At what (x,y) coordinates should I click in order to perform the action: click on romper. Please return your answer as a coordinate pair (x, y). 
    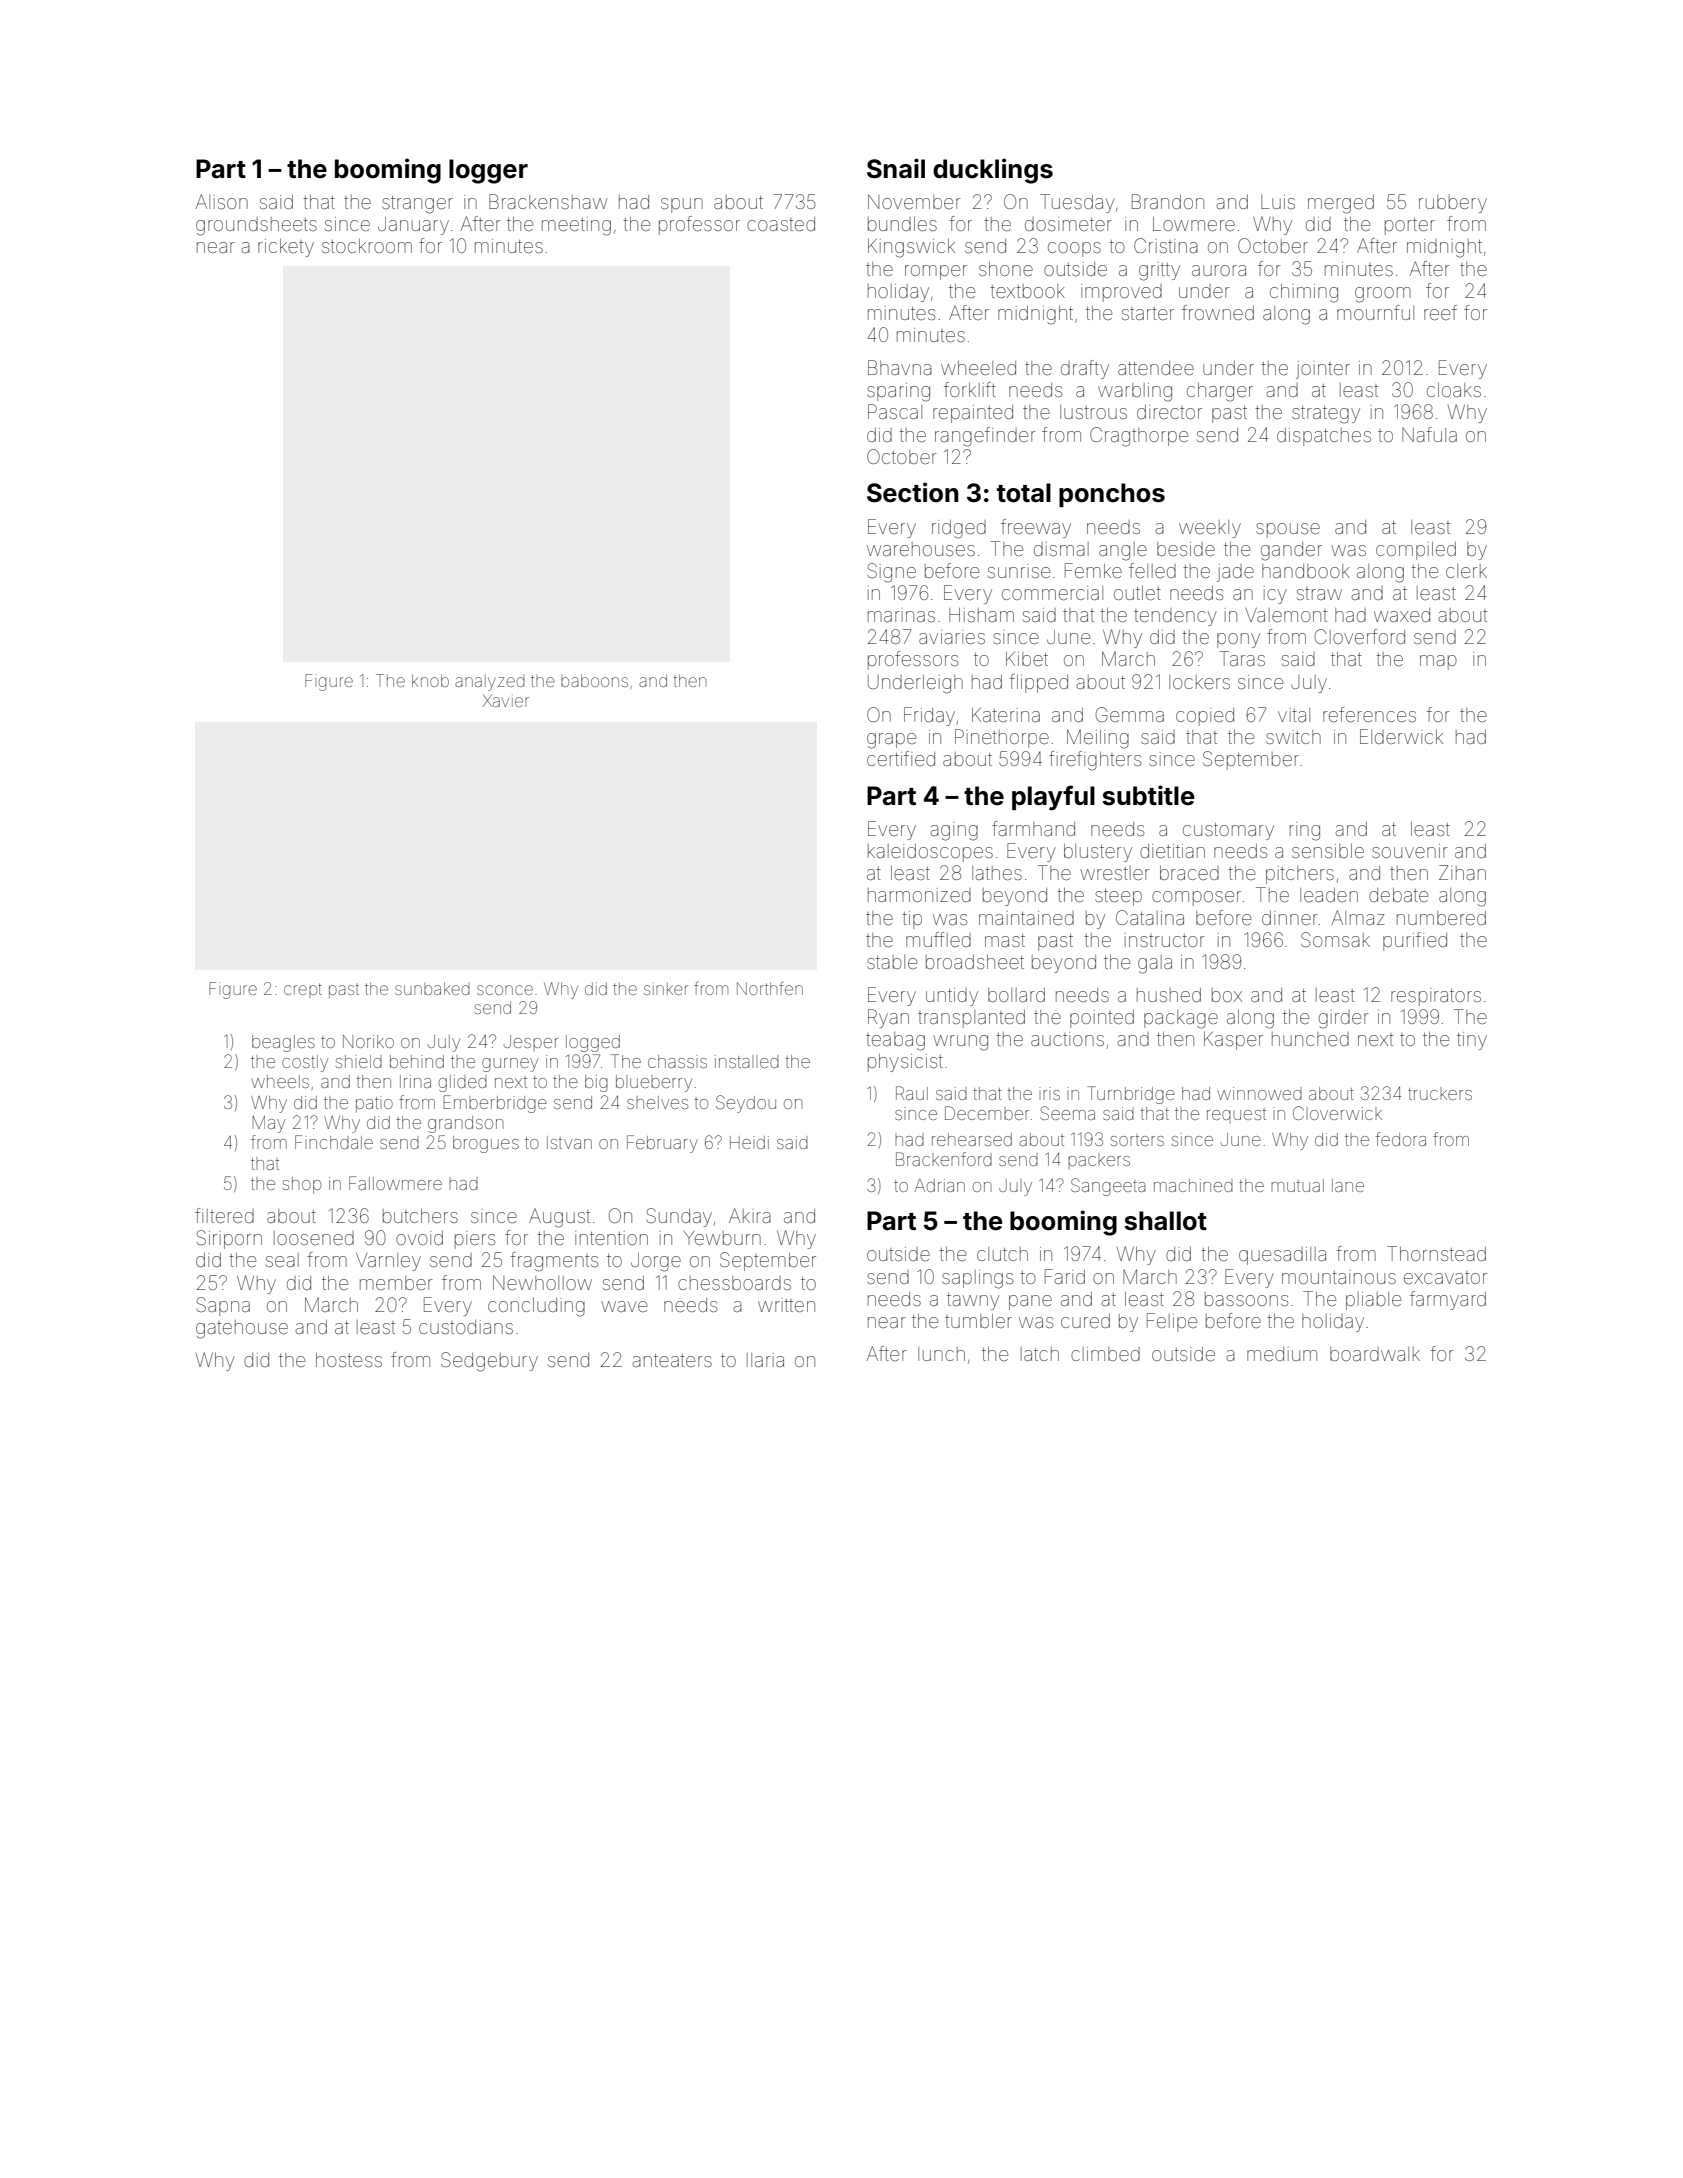
    Looking at the image, I should click on (936, 272).
